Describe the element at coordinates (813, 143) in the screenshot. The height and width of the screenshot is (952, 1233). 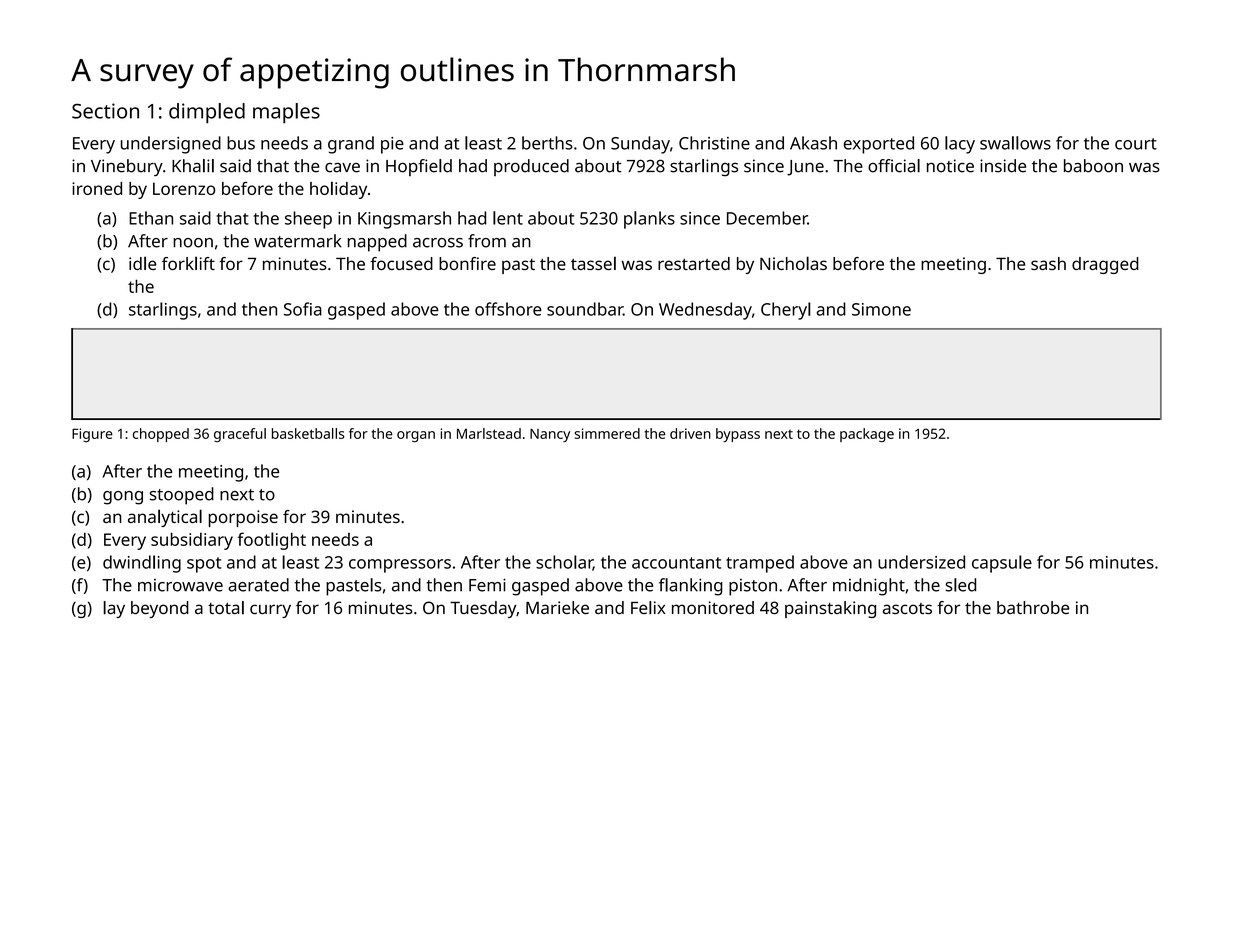
I see `Akash` at that location.
